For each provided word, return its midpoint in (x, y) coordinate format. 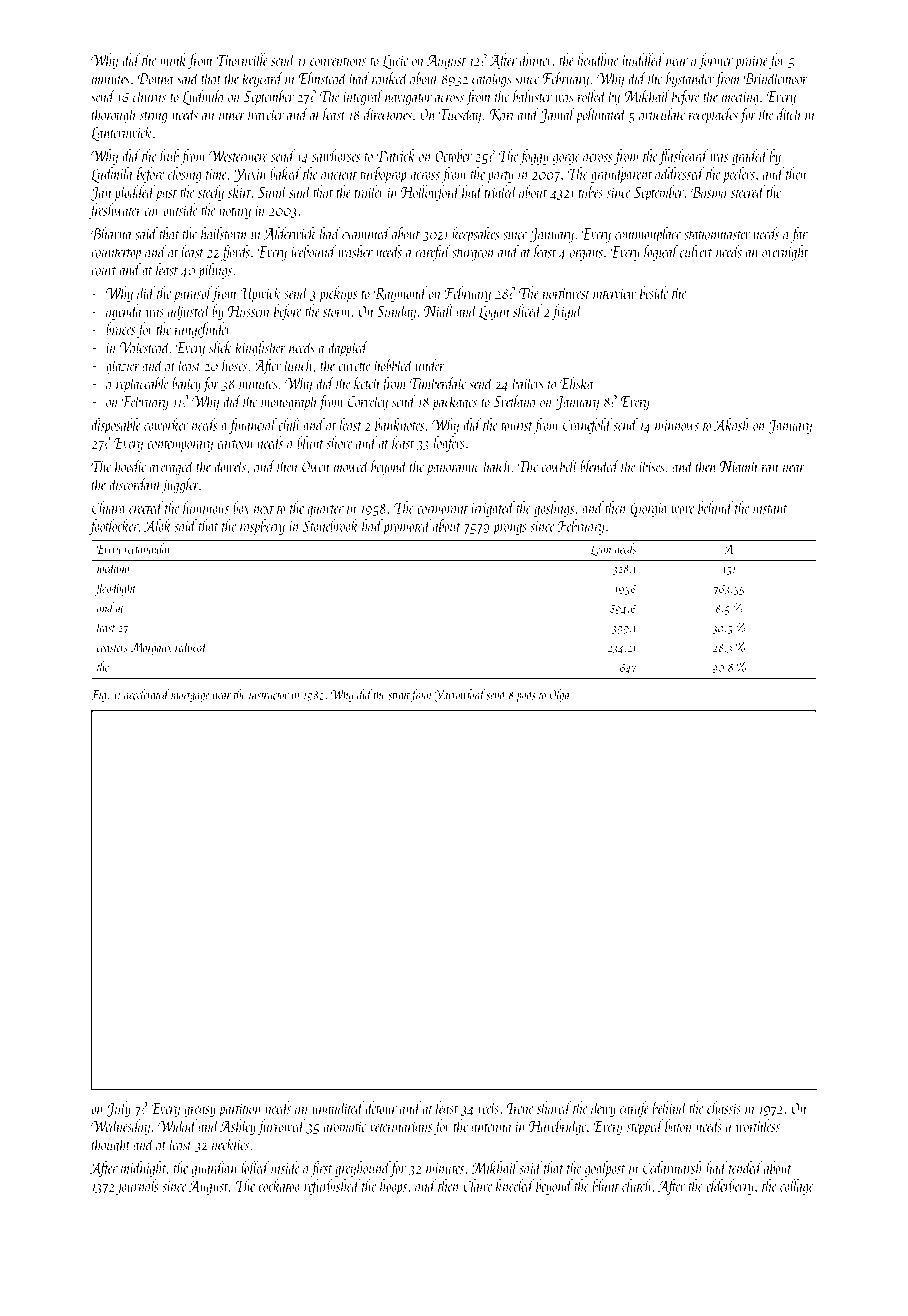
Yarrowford (460, 695)
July (119, 1109)
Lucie (395, 62)
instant (770, 508)
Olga (560, 695)
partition (240, 1110)
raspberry (262, 527)
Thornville (242, 59)
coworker (166, 424)
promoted (407, 527)
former (715, 61)
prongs (510, 529)
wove (682, 510)
